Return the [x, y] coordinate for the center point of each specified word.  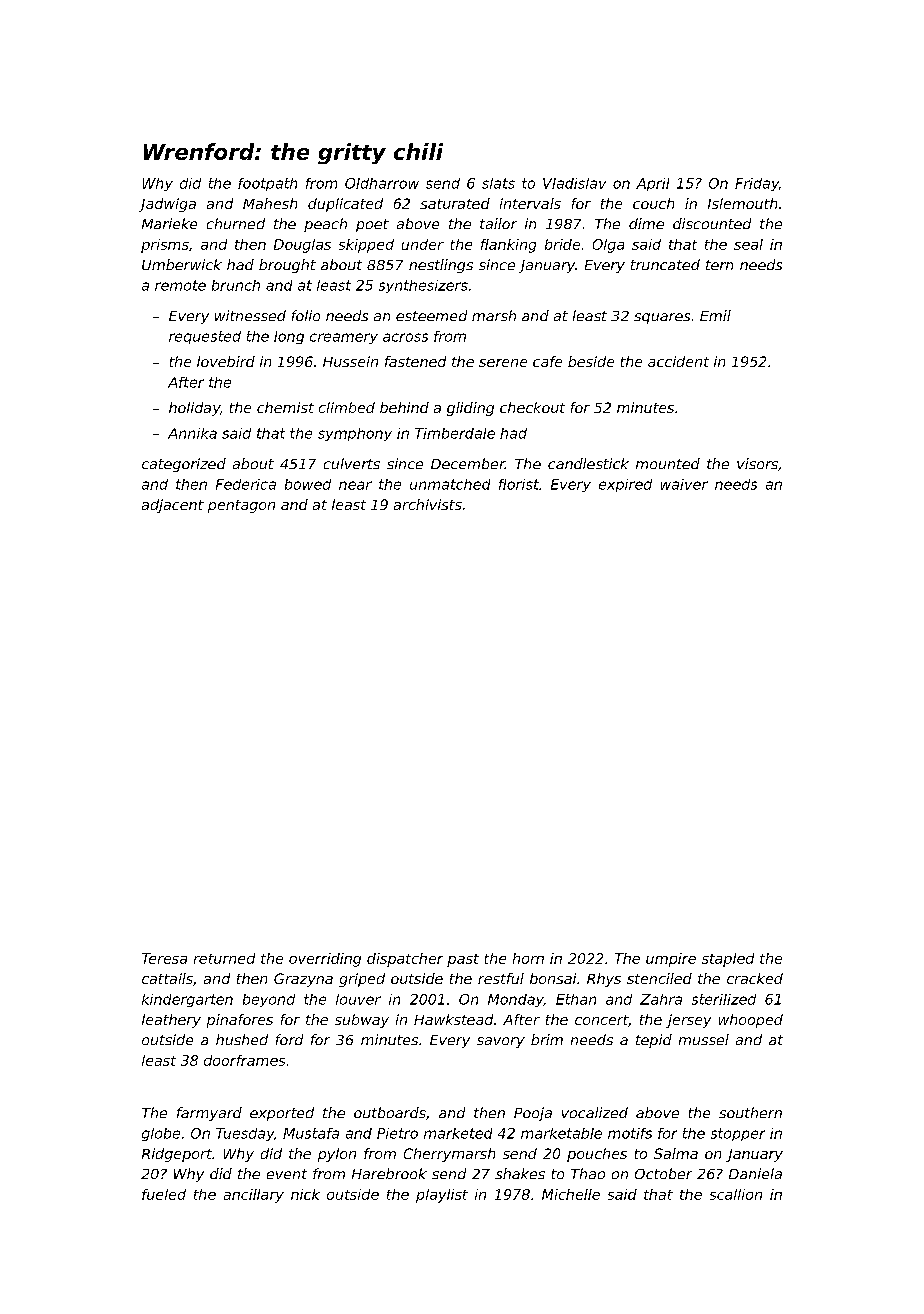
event [287, 1174]
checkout [532, 407]
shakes [520, 1173]
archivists [428, 504]
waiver [684, 484]
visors [757, 463]
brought [287, 266]
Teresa [164, 958]
